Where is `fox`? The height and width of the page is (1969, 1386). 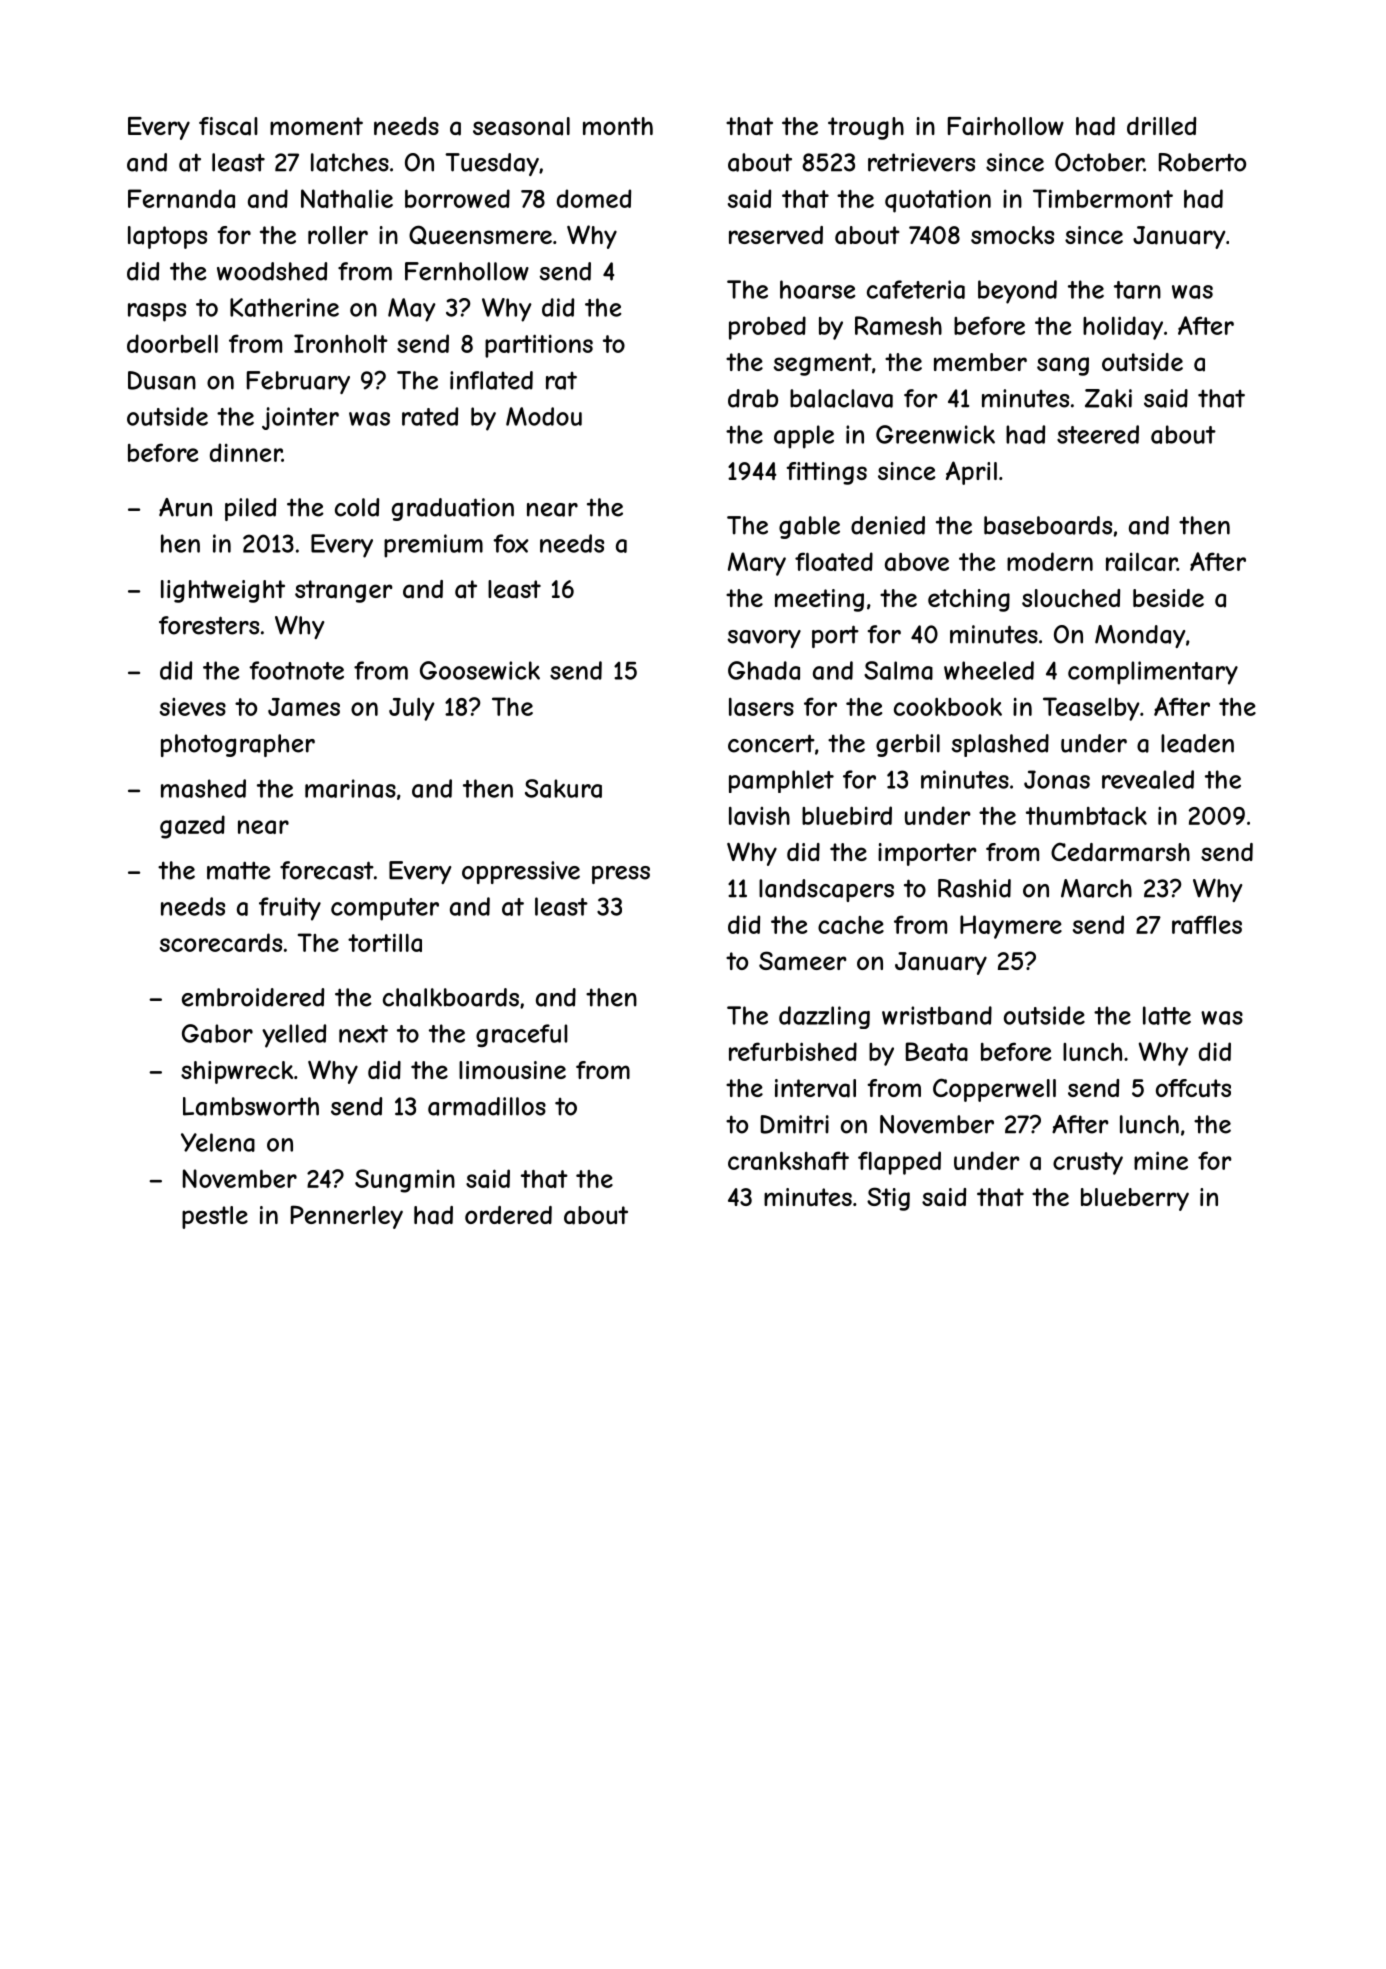 fox is located at coordinates (511, 543).
